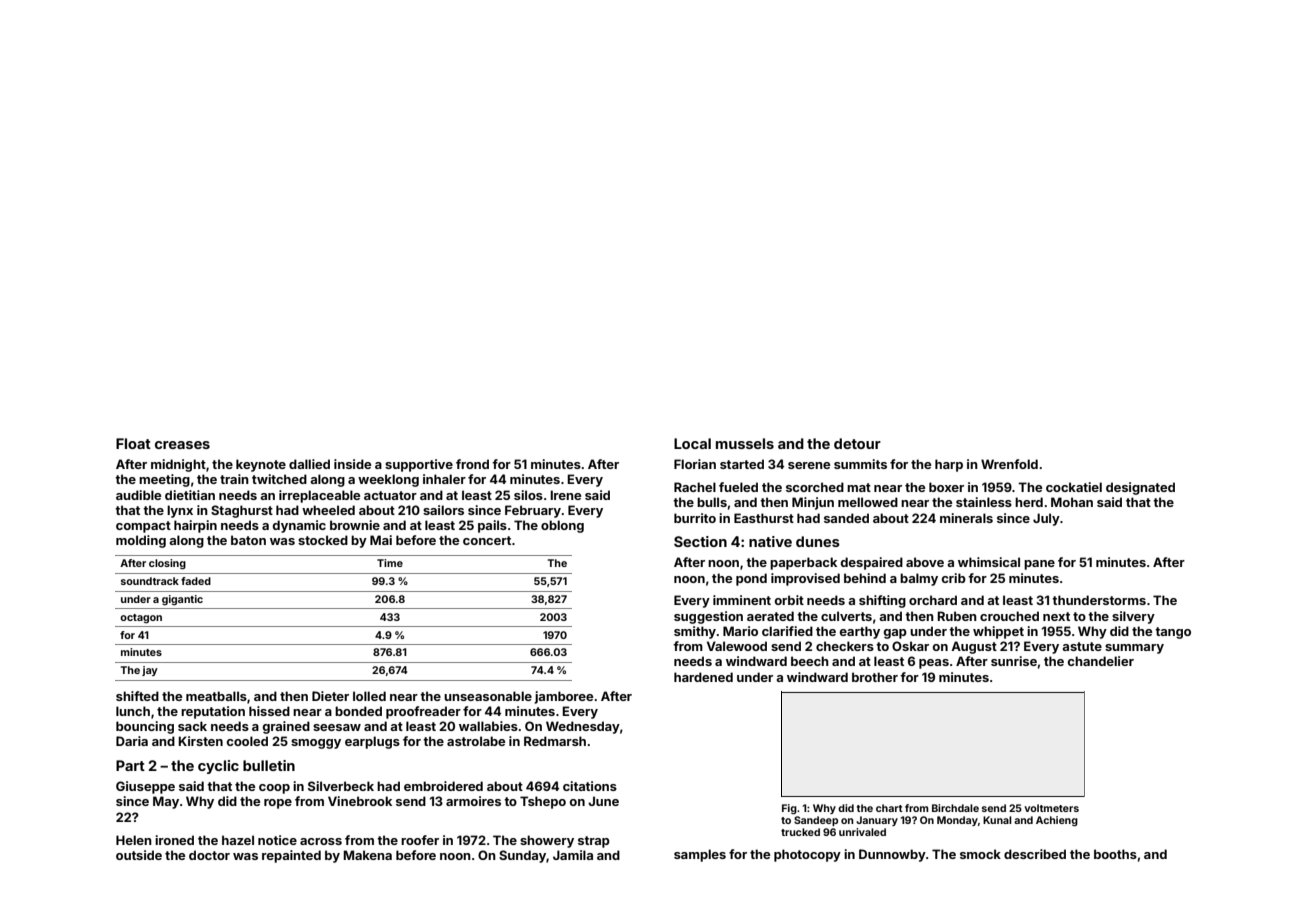  What do you see at coordinates (857, 443) in the screenshot?
I see `detour` at bounding box center [857, 443].
